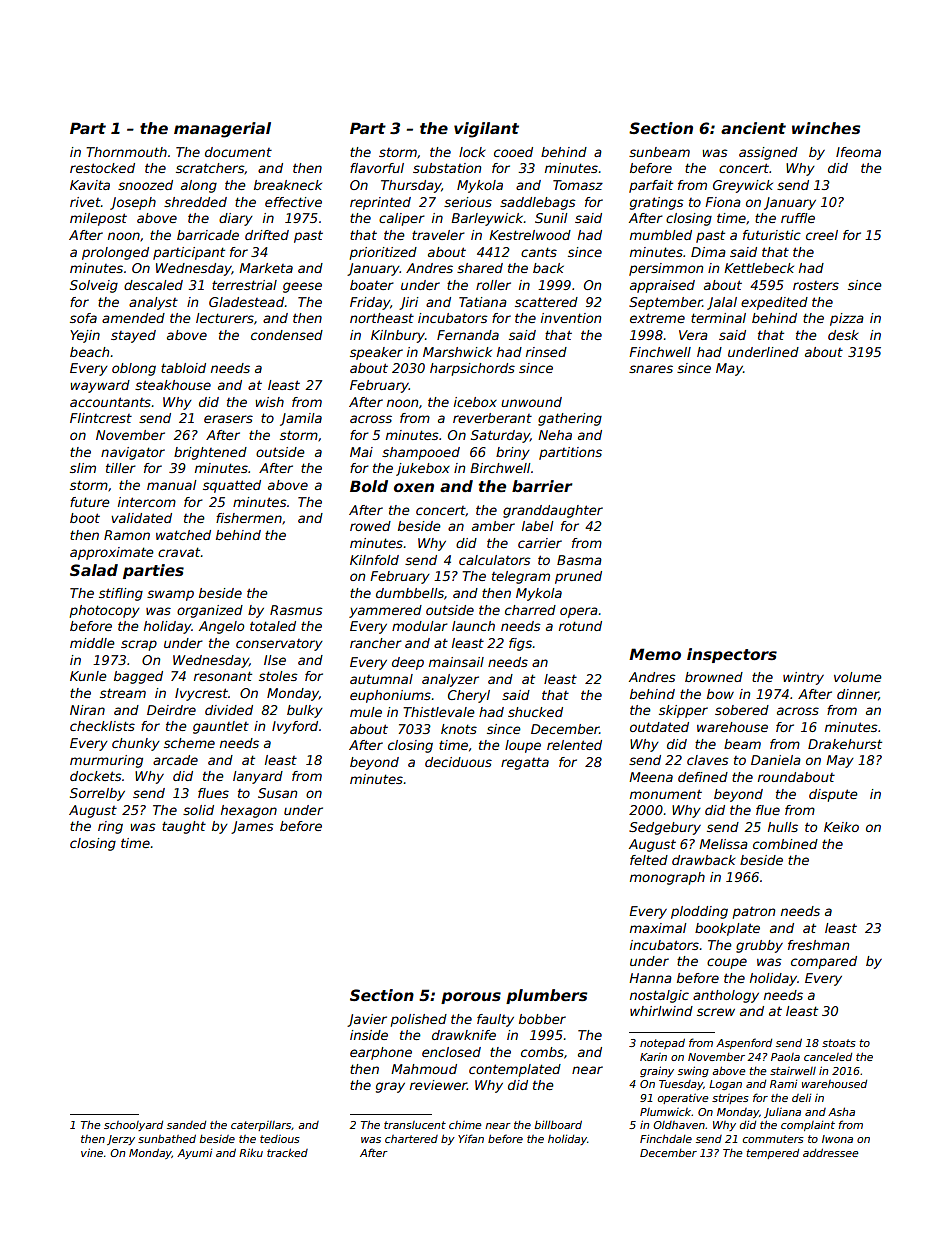 Image resolution: width=952 pixels, height=1233 pixels. I want to click on vine, so click(92, 1152).
